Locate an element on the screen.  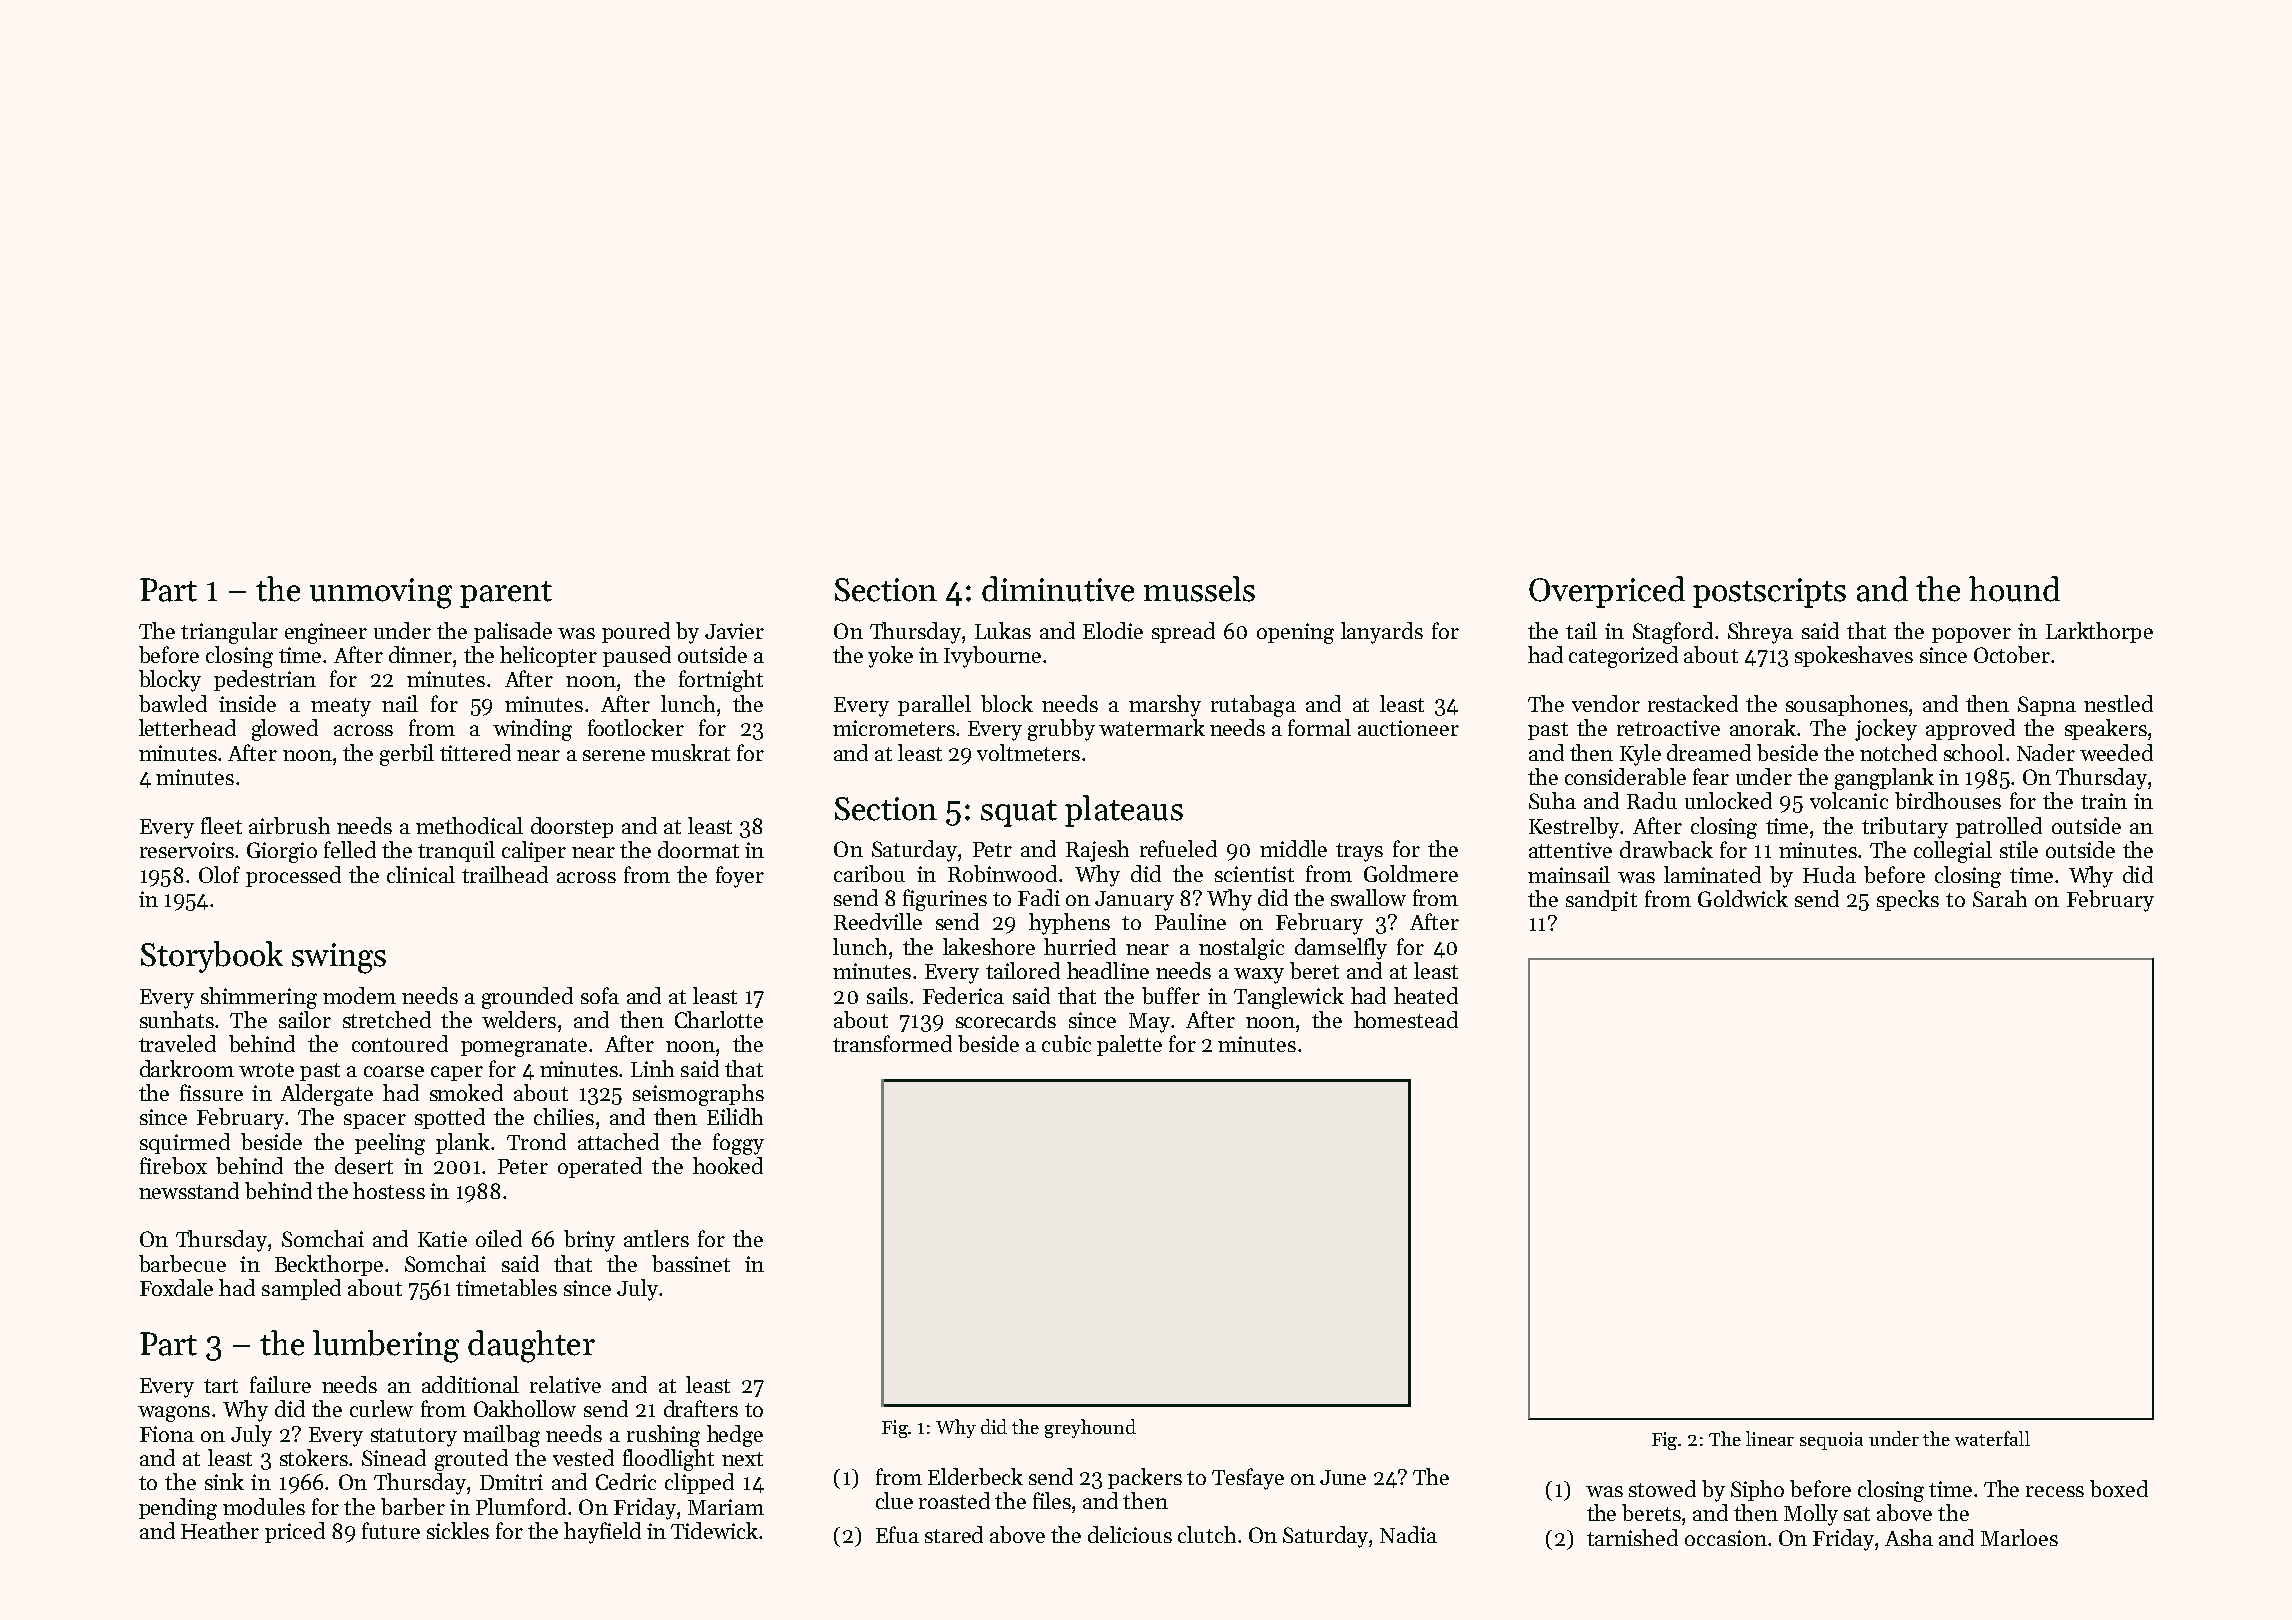
poured is located at coordinates (636, 632).
